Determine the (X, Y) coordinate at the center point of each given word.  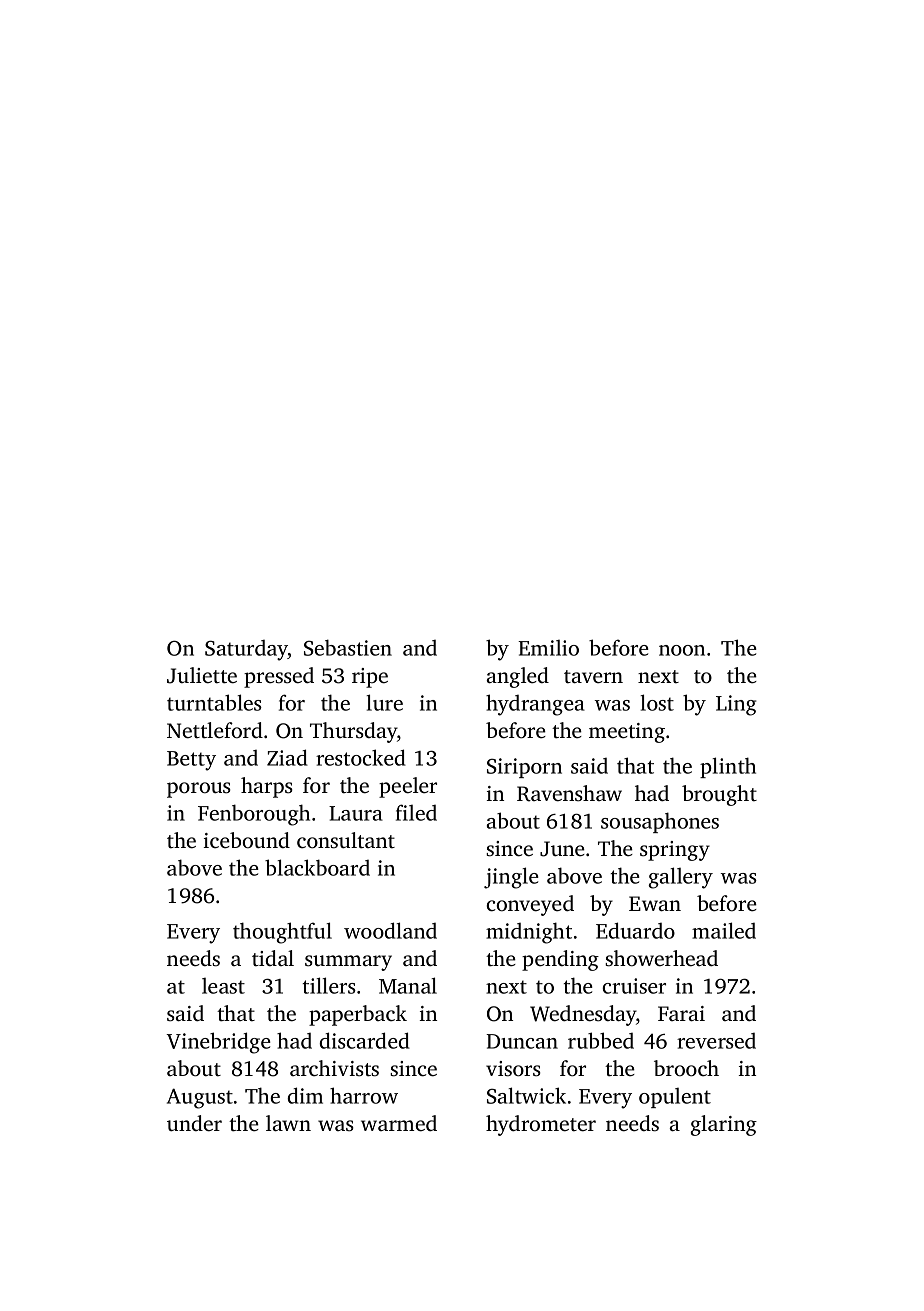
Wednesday (583, 1015)
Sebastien (348, 647)
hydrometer (541, 1125)
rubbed (601, 1040)
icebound (247, 840)
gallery (681, 878)
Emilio (548, 648)
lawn (288, 1123)
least (223, 986)
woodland (390, 930)
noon (682, 650)
